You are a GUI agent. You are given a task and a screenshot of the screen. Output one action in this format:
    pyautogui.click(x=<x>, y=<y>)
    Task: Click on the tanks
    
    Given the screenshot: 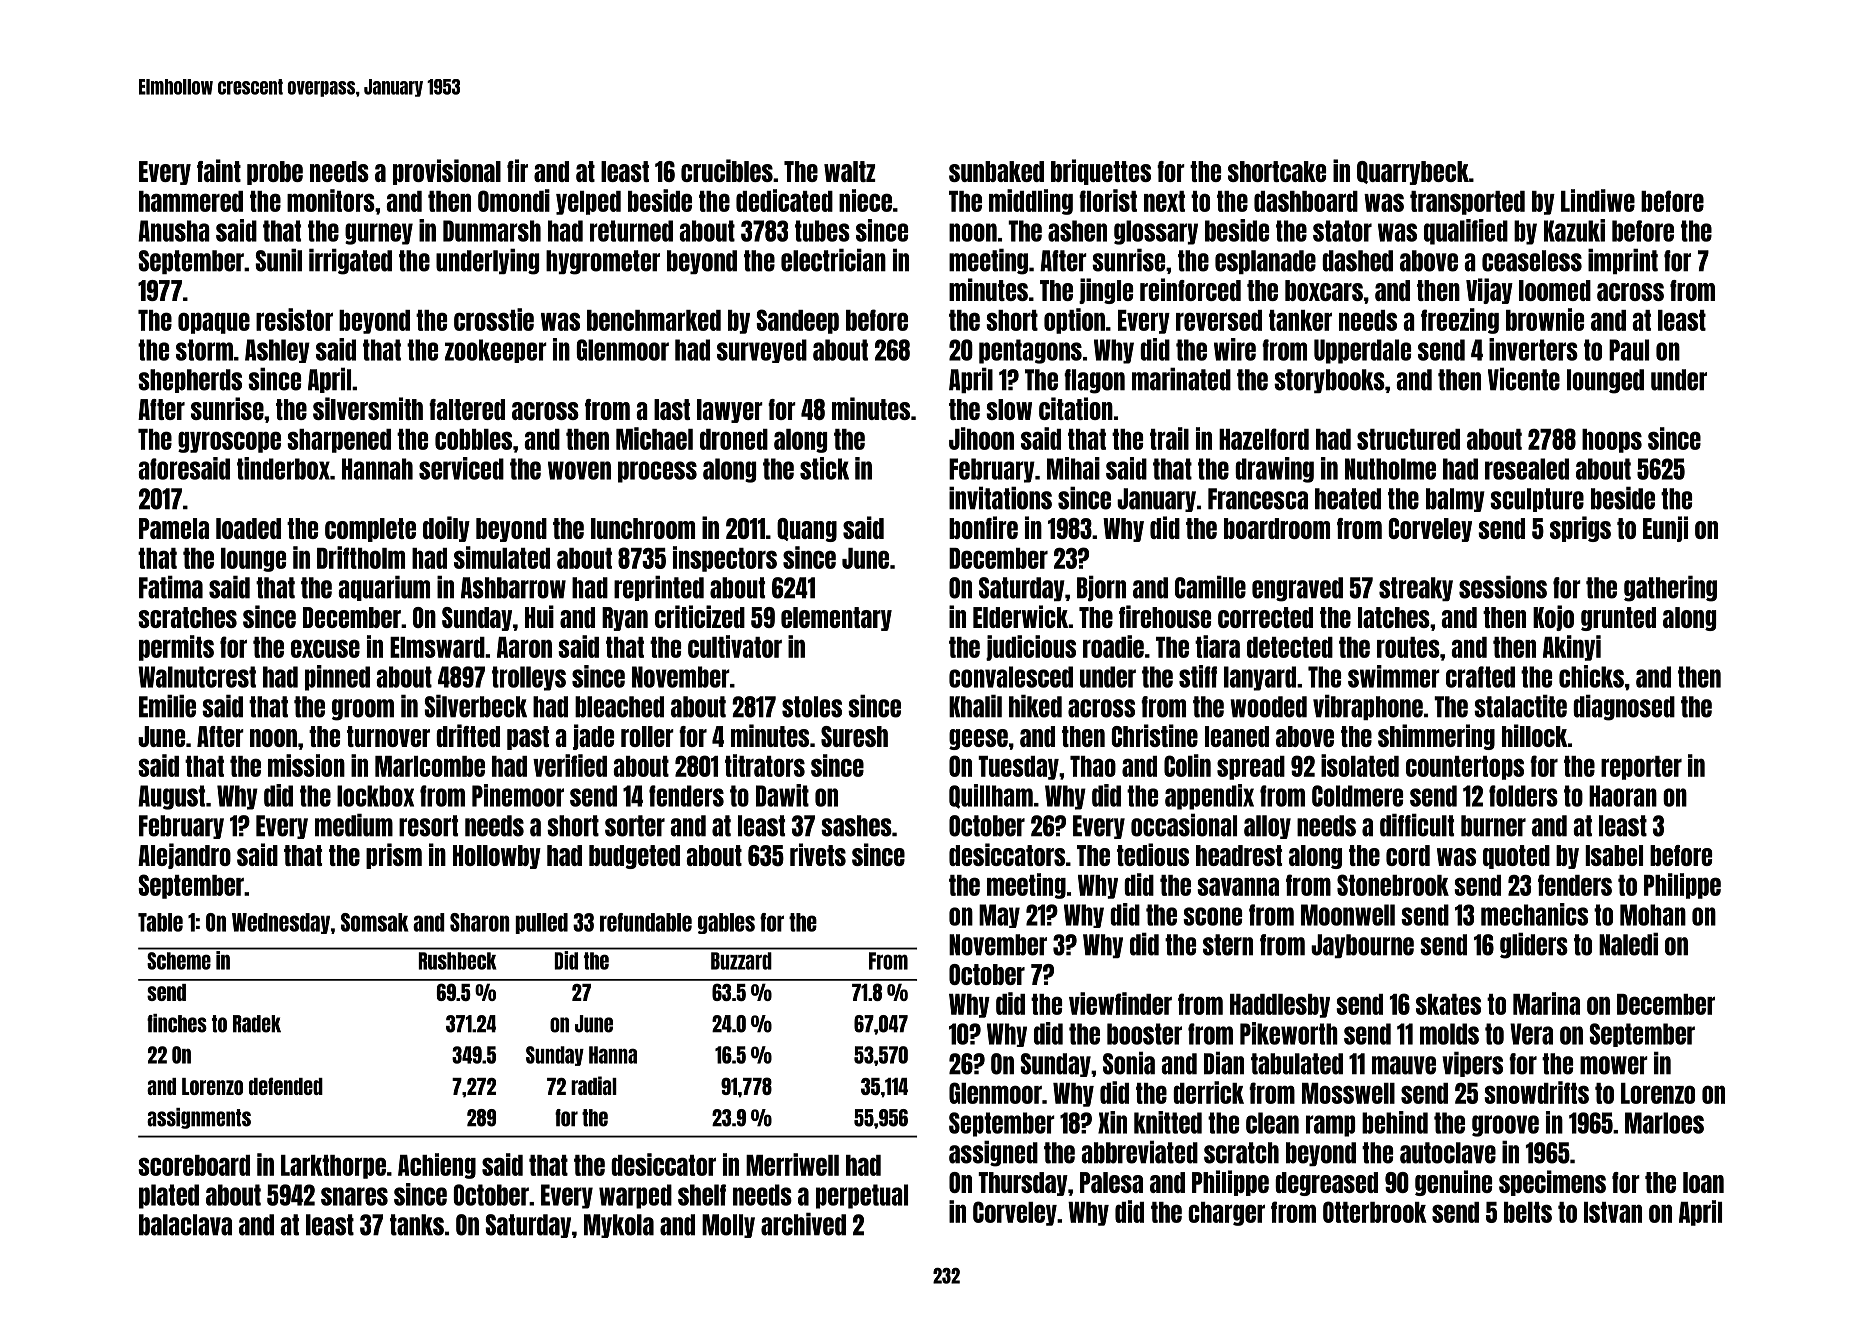 What is the action you would take?
    pyautogui.click(x=417, y=1225)
